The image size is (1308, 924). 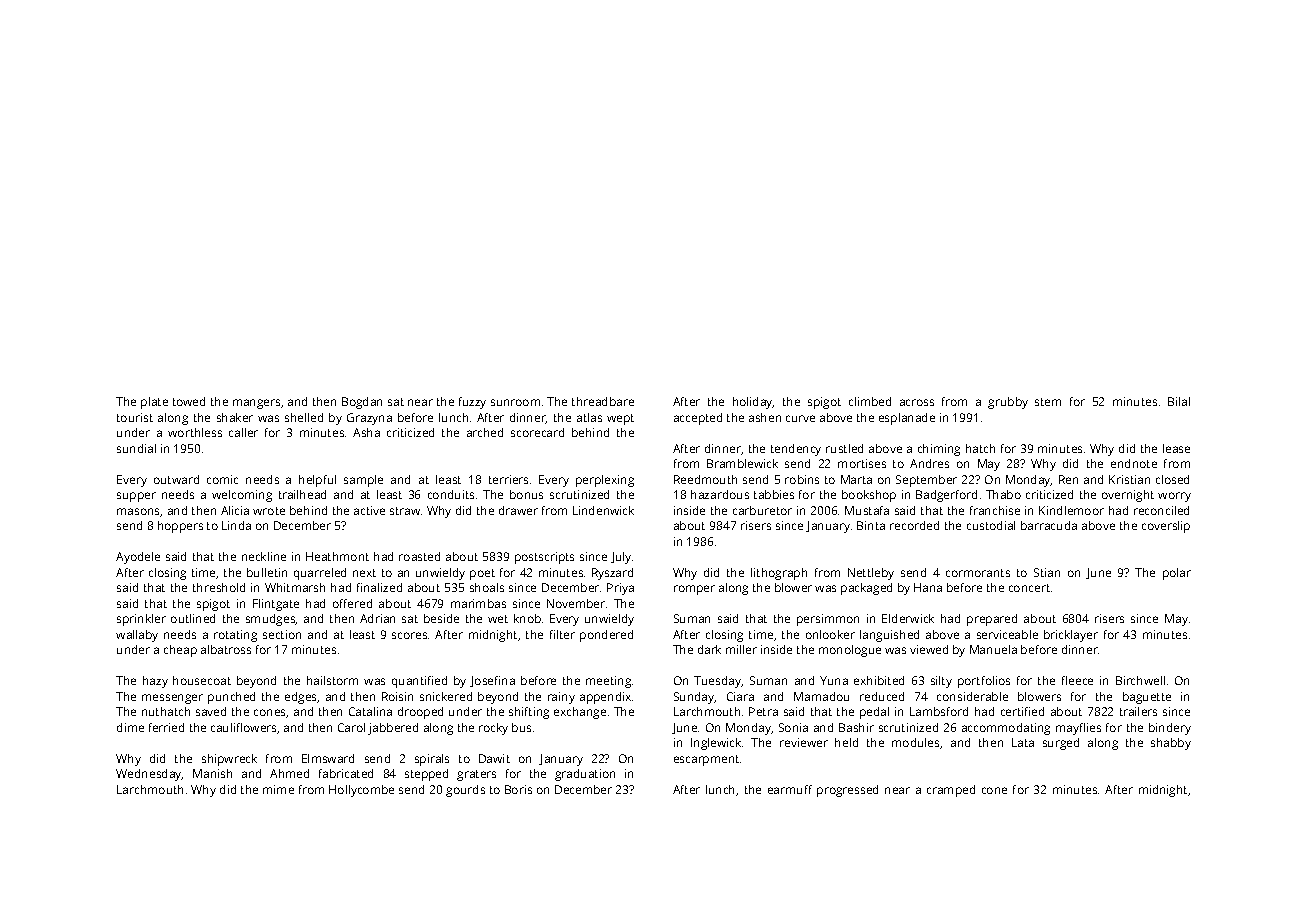 I want to click on Josefina, so click(x=492, y=681).
